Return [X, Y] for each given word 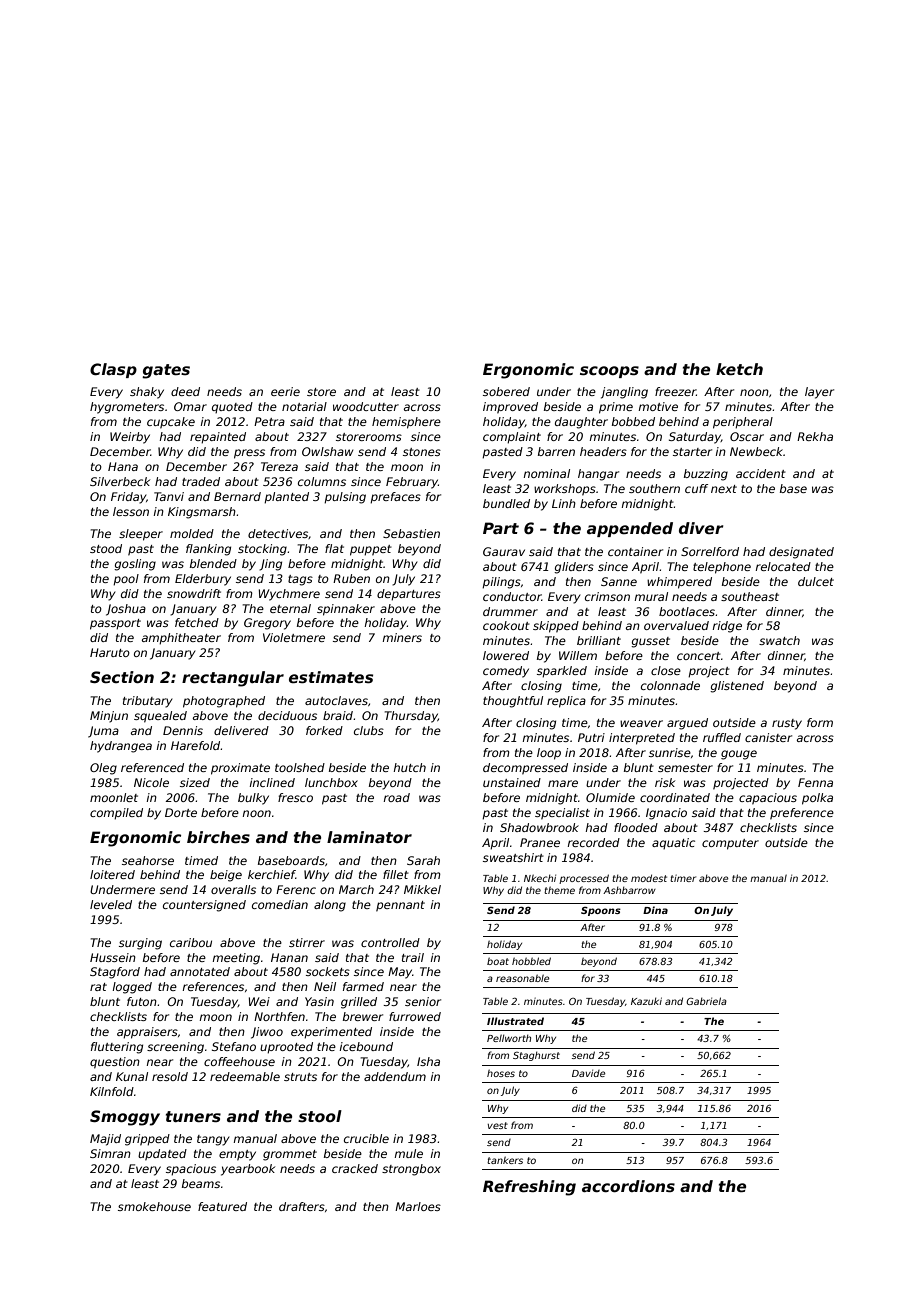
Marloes [418, 1206]
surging [140, 944]
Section [122, 677]
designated [801, 553]
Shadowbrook [539, 827]
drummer [510, 611]
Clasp [113, 370]
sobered [506, 391]
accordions [628, 1186]
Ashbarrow [629, 890]
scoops [609, 372]
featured [222, 1206]
